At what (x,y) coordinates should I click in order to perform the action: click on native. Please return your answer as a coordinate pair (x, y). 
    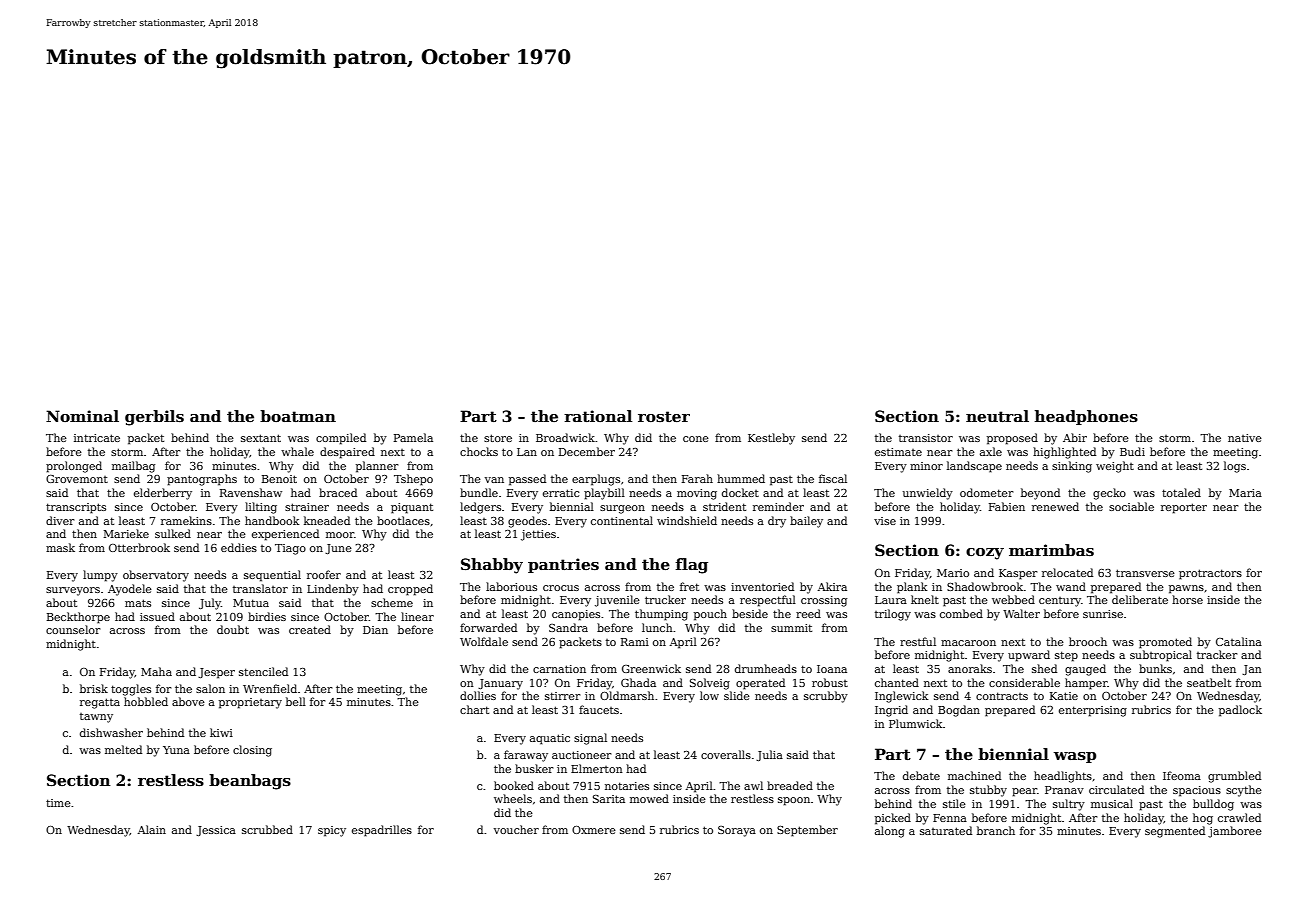
    Looking at the image, I should click on (1245, 438).
